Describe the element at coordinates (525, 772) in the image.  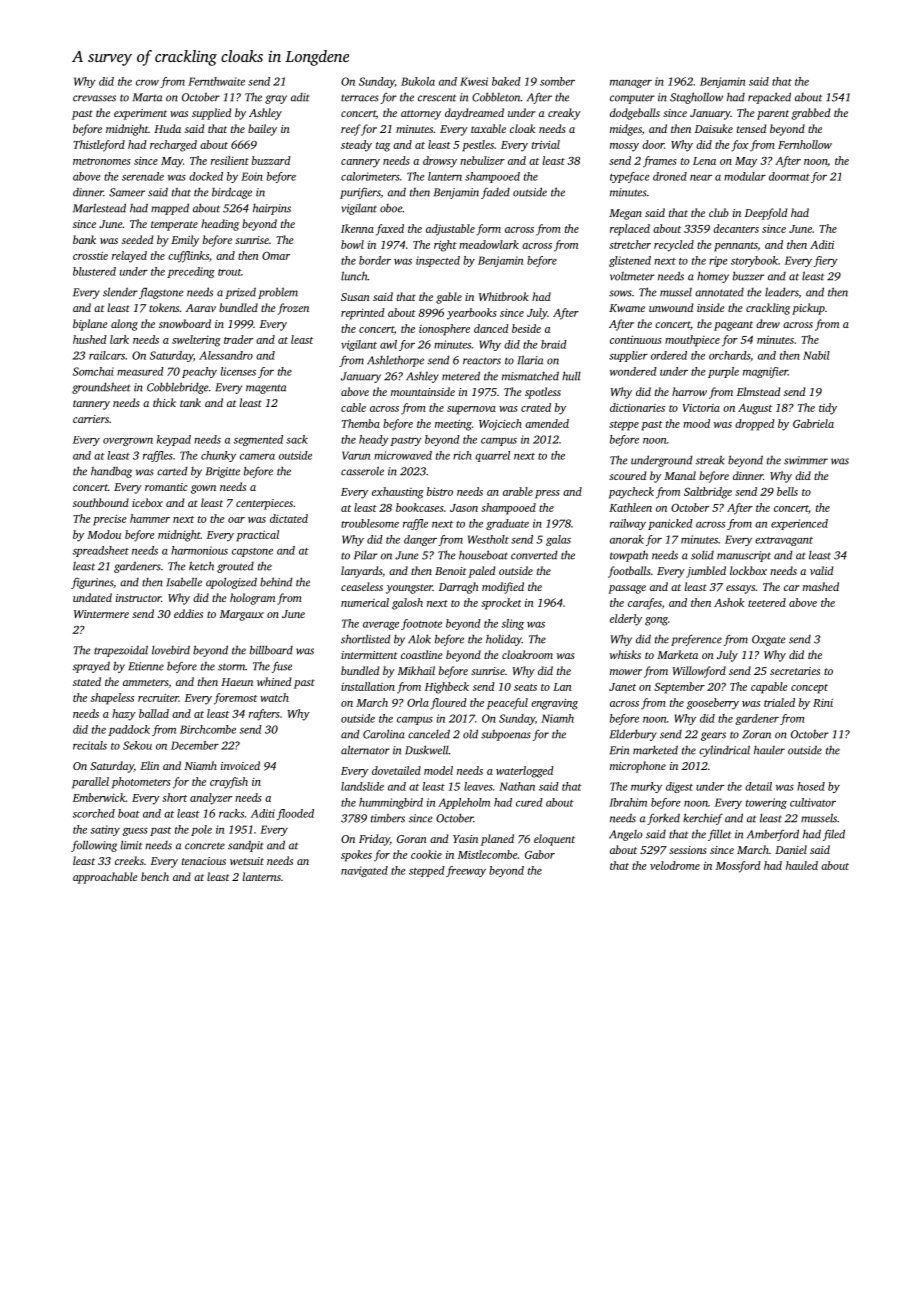
I see `waterlogged` at that location.
